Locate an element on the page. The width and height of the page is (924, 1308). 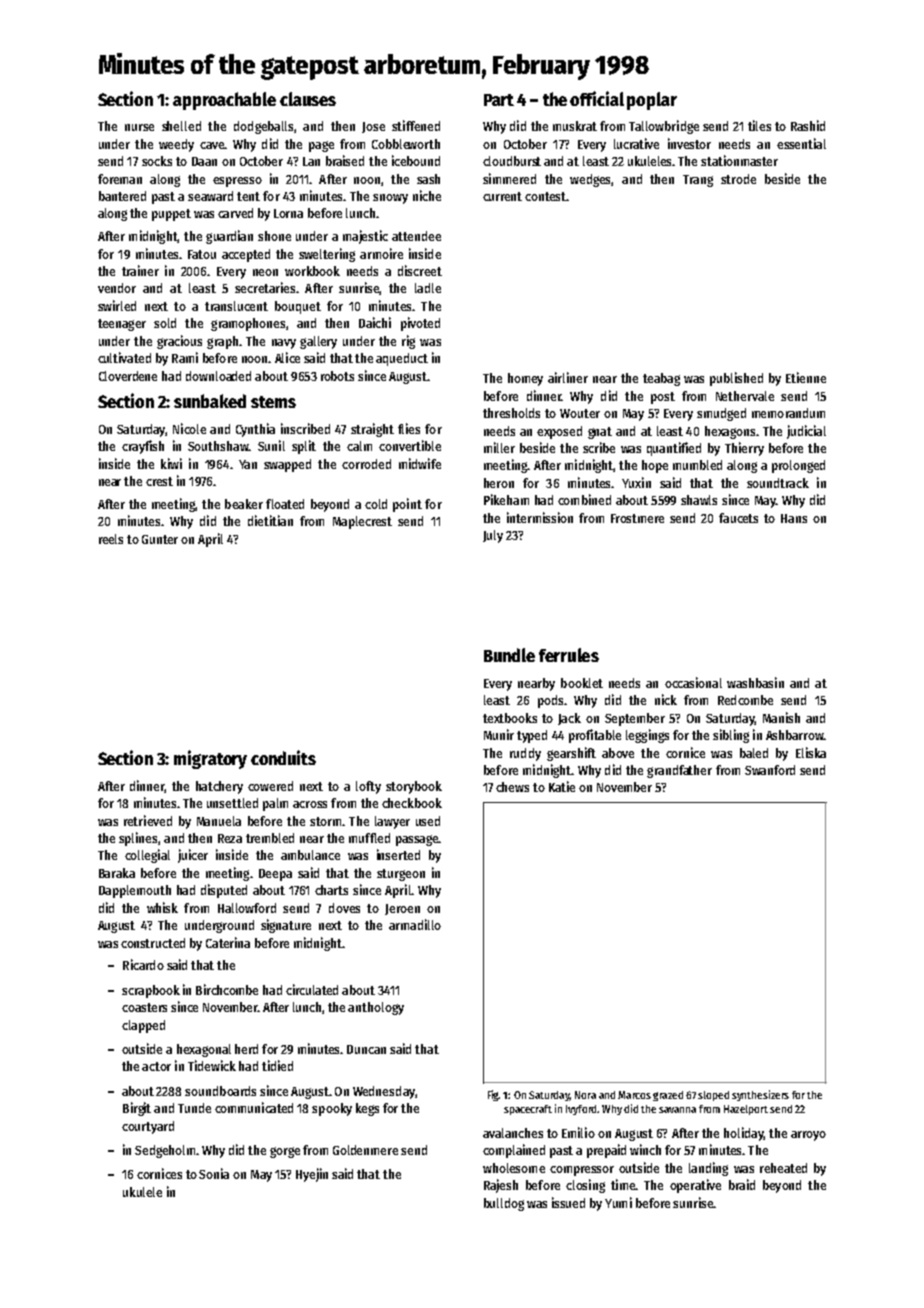
Katie is located at coordinates (562, 786).
